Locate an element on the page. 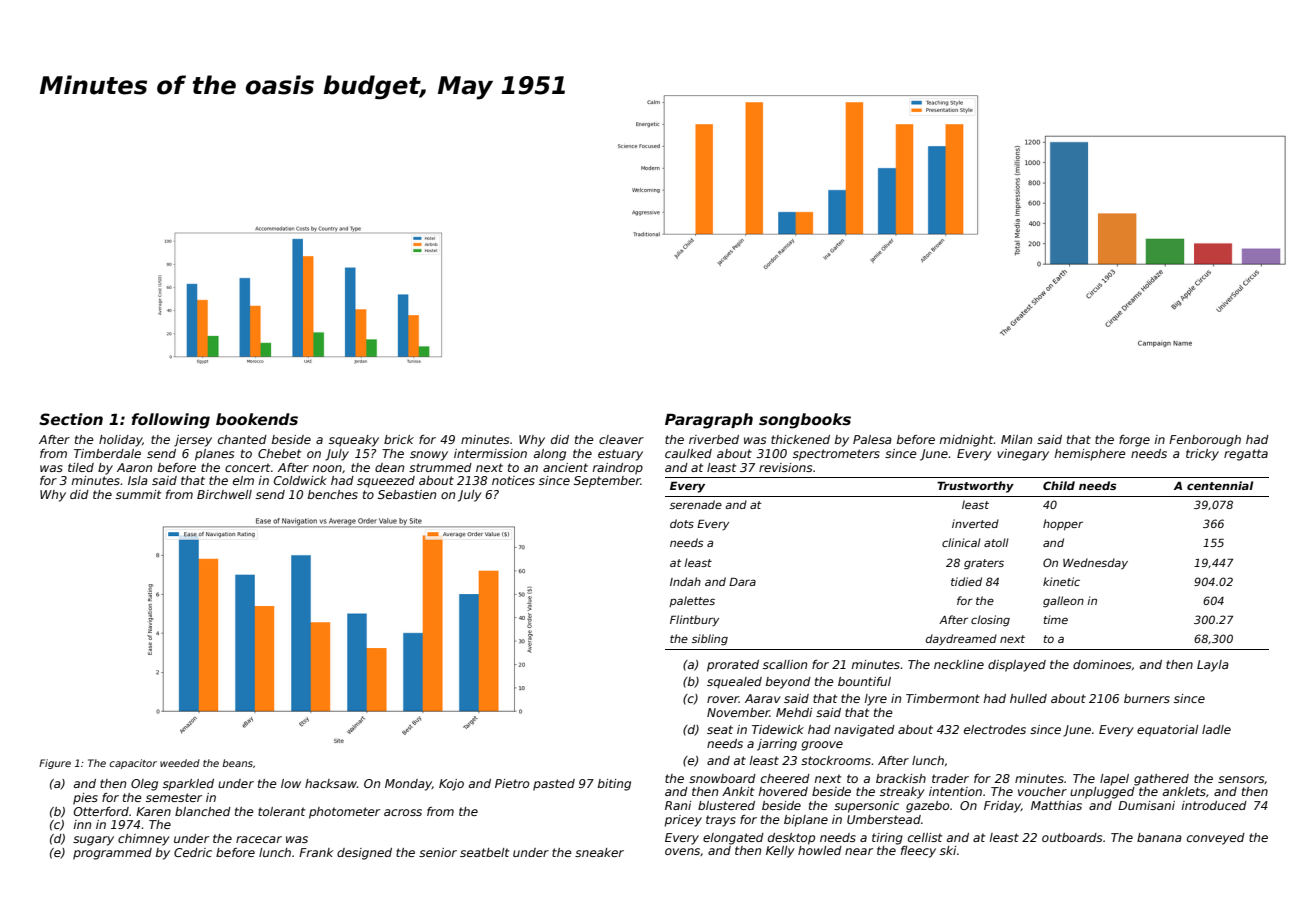  blanched is located at coordinates (203, 811).
